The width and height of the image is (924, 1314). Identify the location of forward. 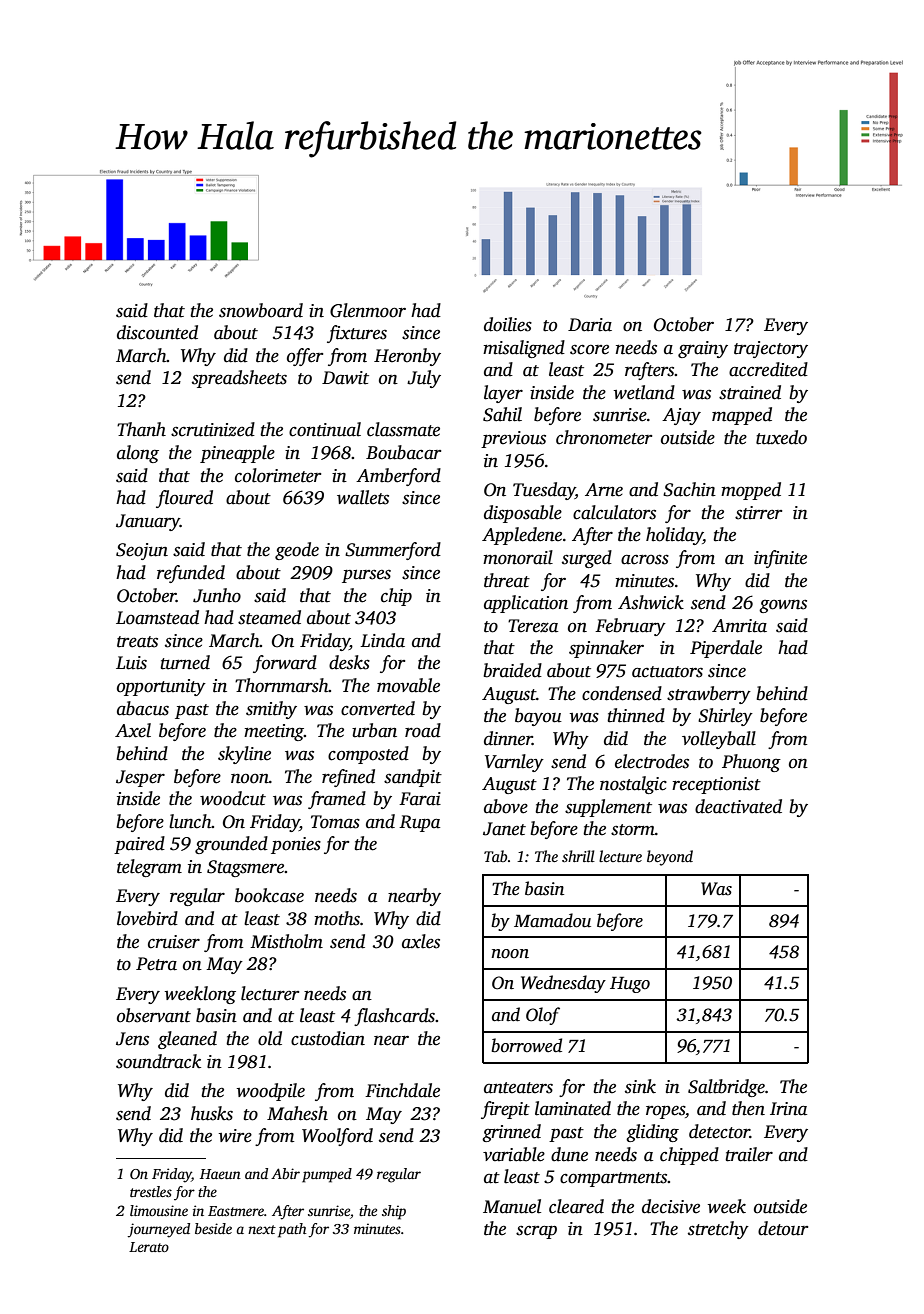
(285, 664).
